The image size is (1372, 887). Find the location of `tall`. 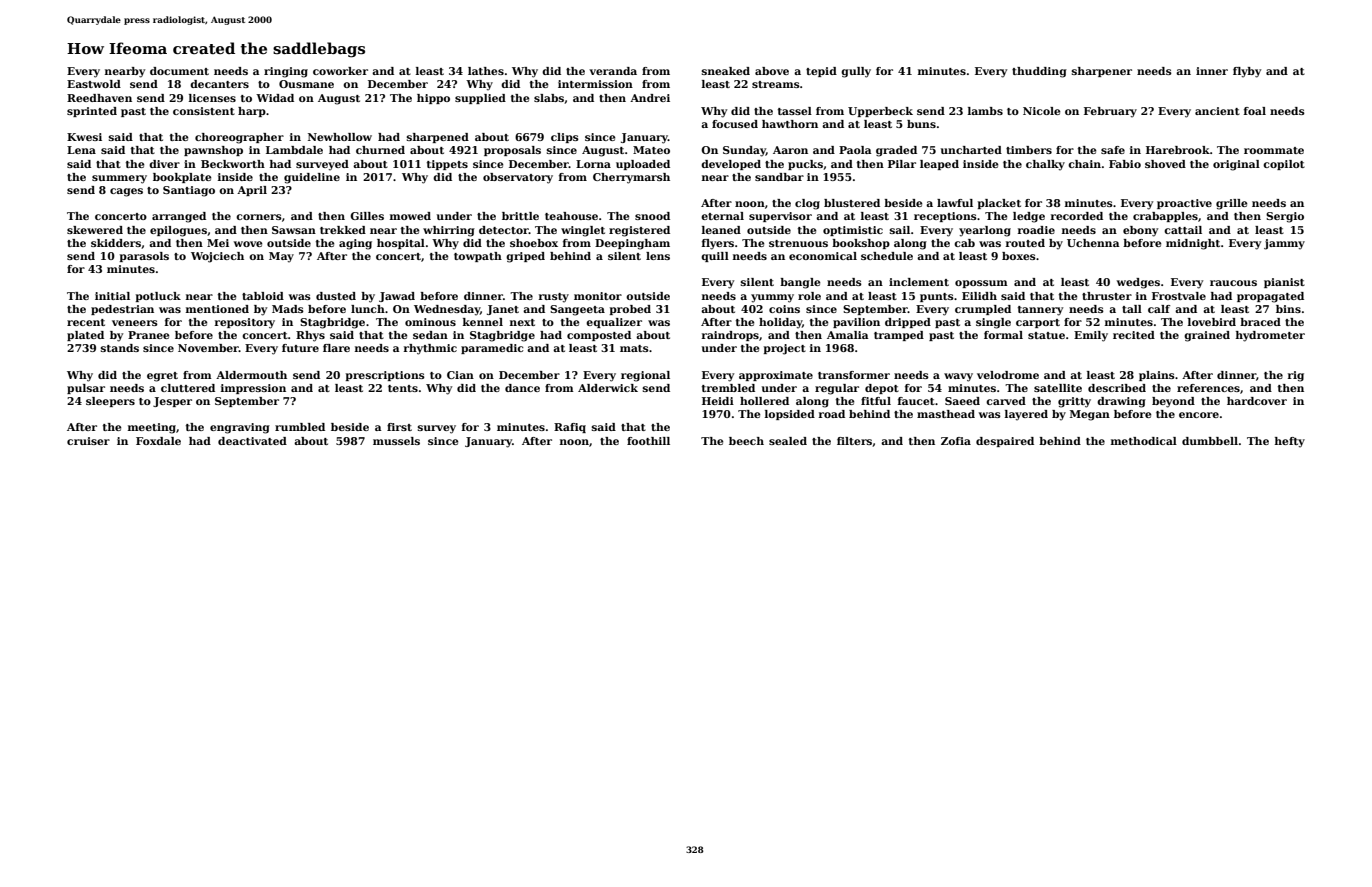

tall is located at coordinates (1132, 309).
